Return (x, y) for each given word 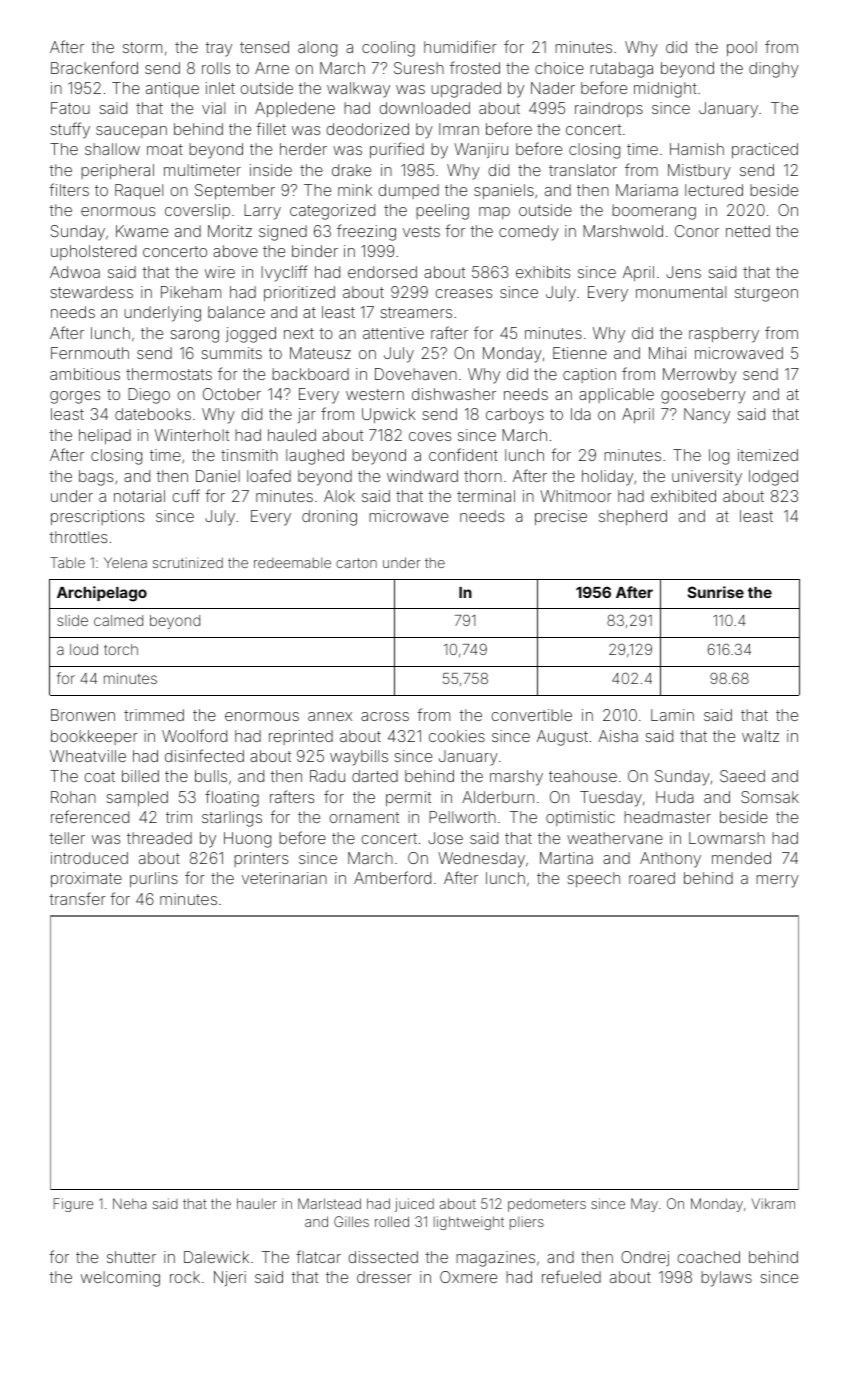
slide (72, 620)
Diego (149, 396)
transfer (77, 898)
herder (303, 149)
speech (593, 879)
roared (652, 878)
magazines (495, 1259)
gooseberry (703, 396)
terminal (486, 496)
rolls (216, 68)
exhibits (543, 272)
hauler (257, 1203)
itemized (768, 455)
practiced (765, 150)
